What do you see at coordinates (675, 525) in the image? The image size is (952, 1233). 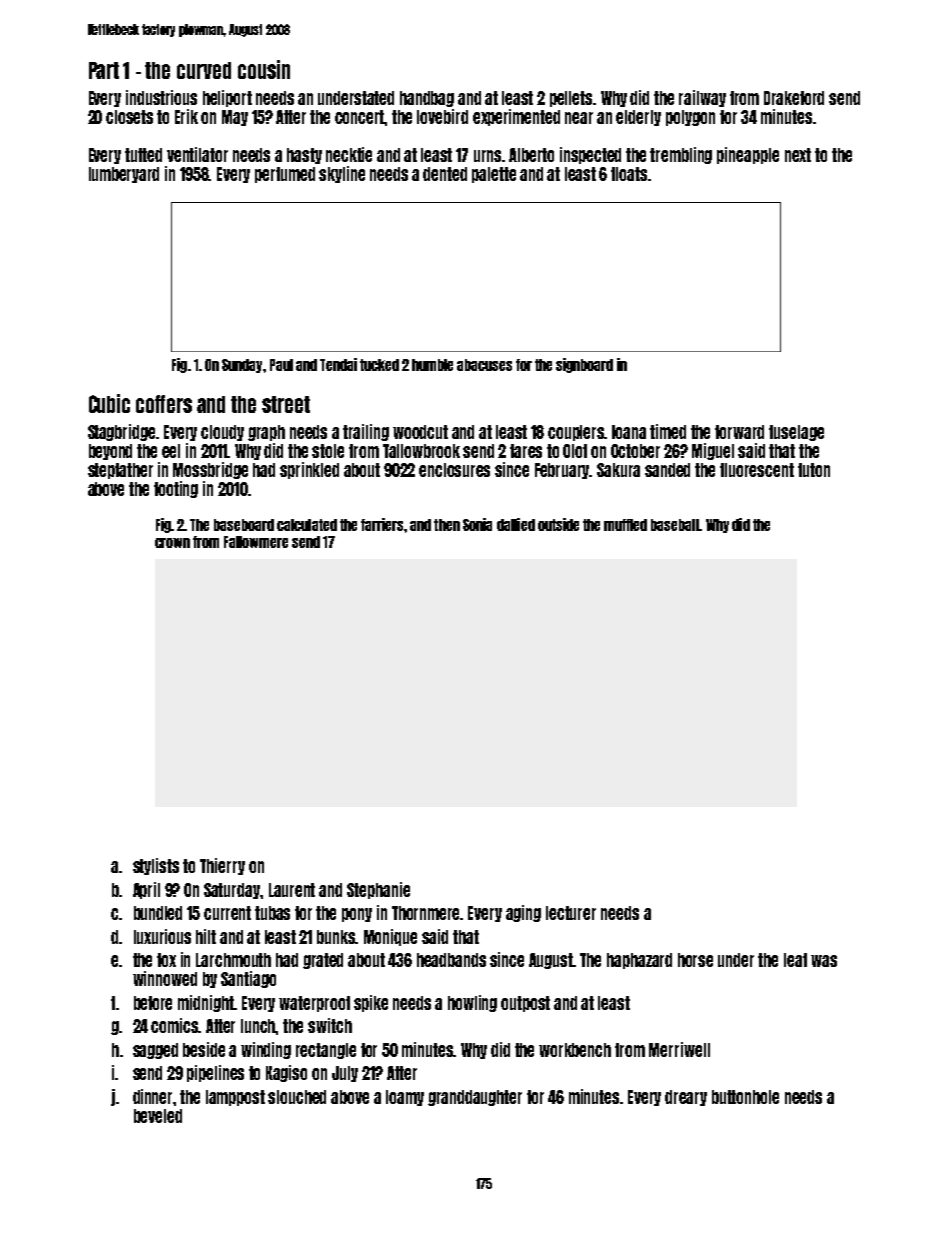 I see `baseball` at bounding box center [675, 525].
